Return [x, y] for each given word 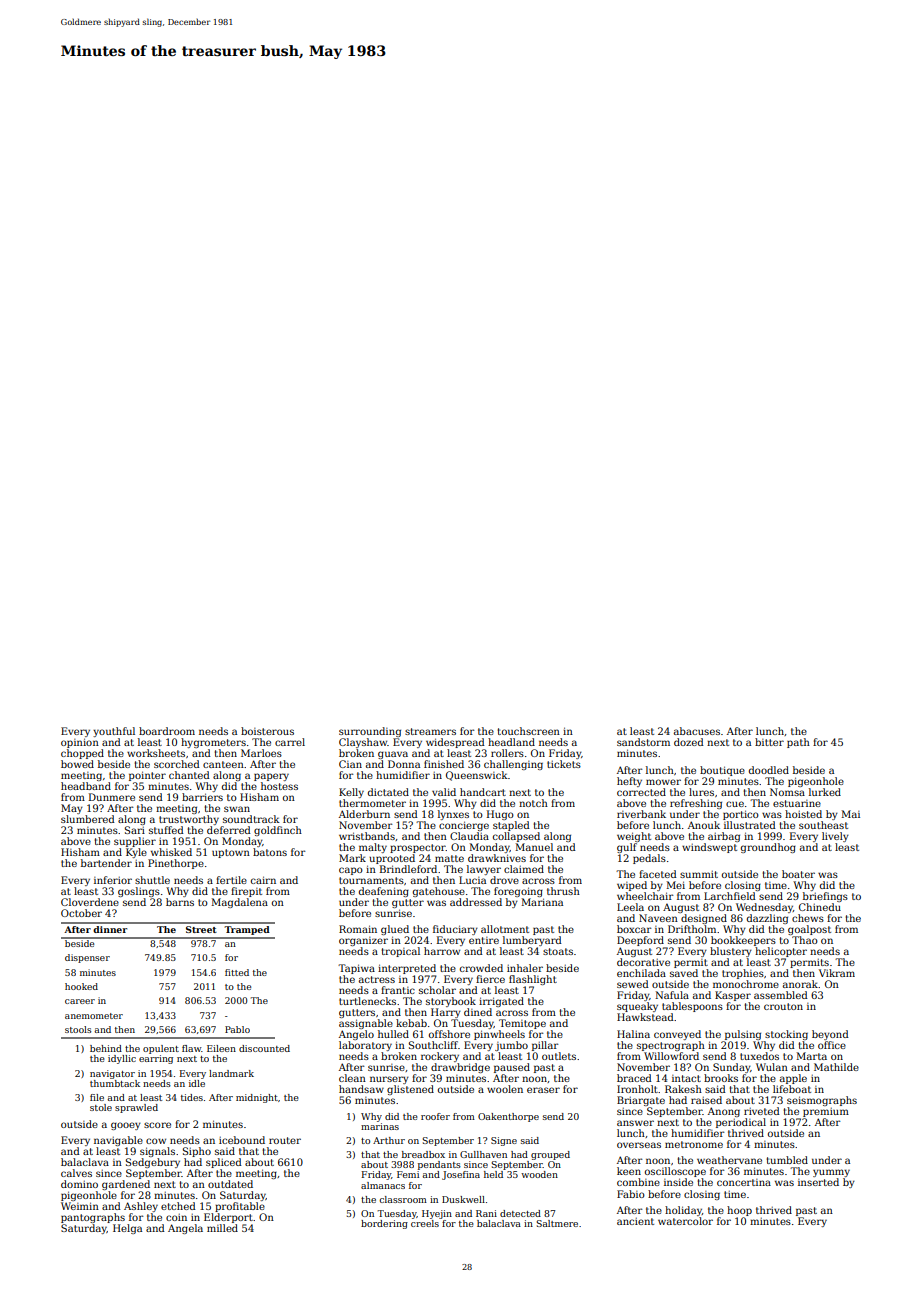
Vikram [837, 973]
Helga [127, 1229]
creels [425, 1223]
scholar [437, 990]
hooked [81, 986]
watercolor [685, 1221]
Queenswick [477, 776]
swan [237, 809]
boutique [722, 771]
